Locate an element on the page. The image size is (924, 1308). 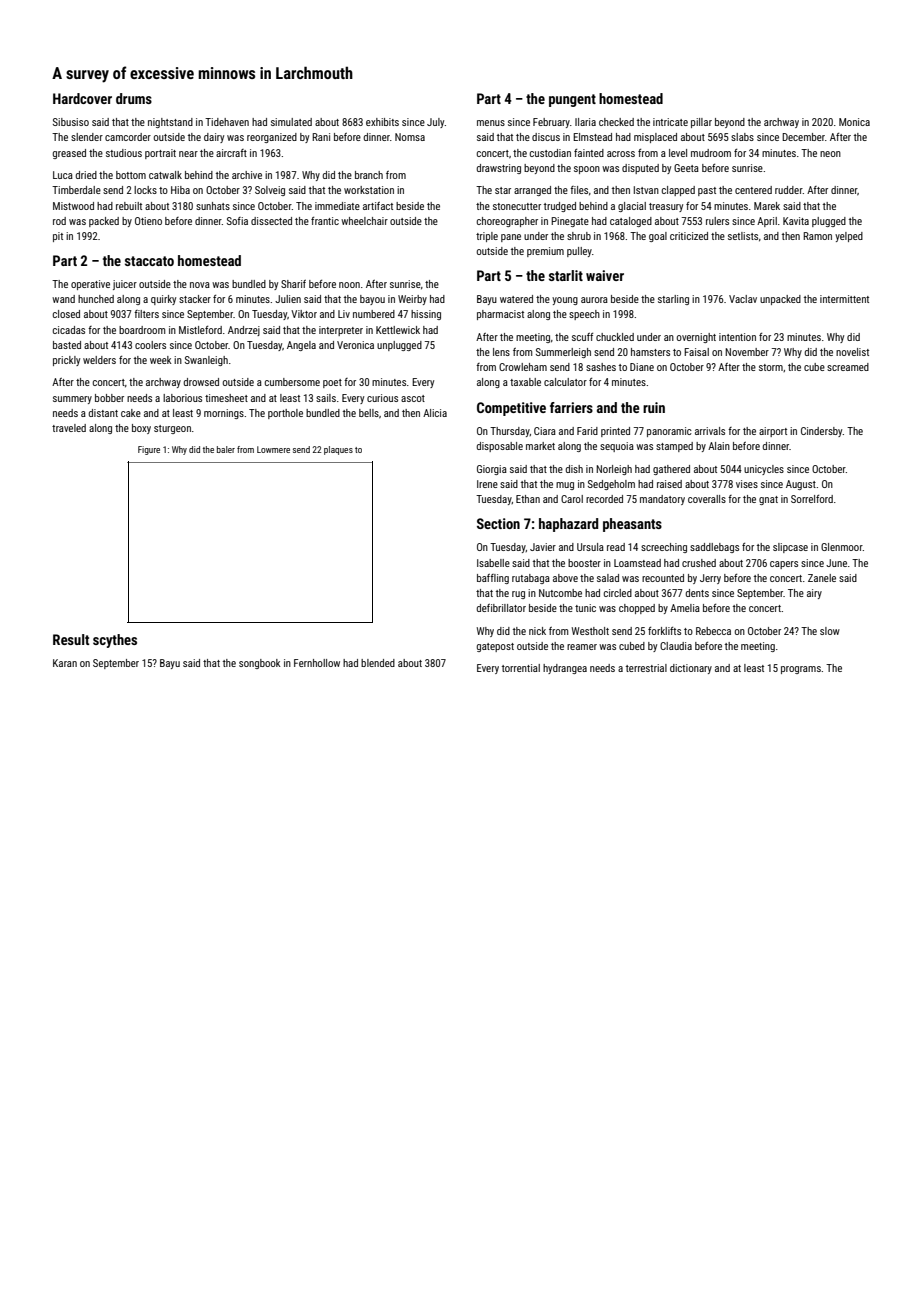
defibrillator is located at coordinates (501, 608).
